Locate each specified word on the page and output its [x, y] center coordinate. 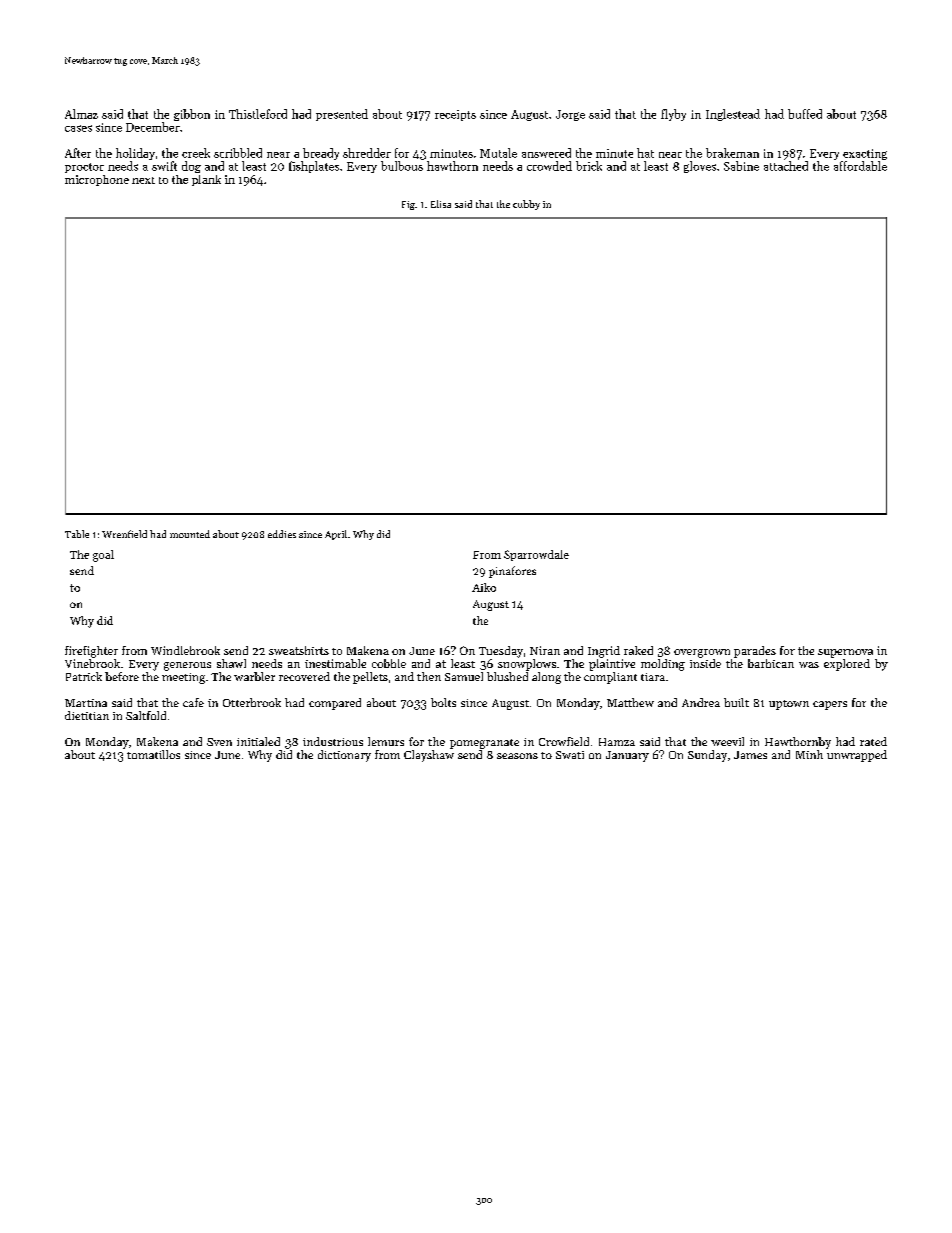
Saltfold [146, 715]
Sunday [707, 756]
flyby [673, 115]
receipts [455, 115]
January [627, 756]
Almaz [81, 114]
